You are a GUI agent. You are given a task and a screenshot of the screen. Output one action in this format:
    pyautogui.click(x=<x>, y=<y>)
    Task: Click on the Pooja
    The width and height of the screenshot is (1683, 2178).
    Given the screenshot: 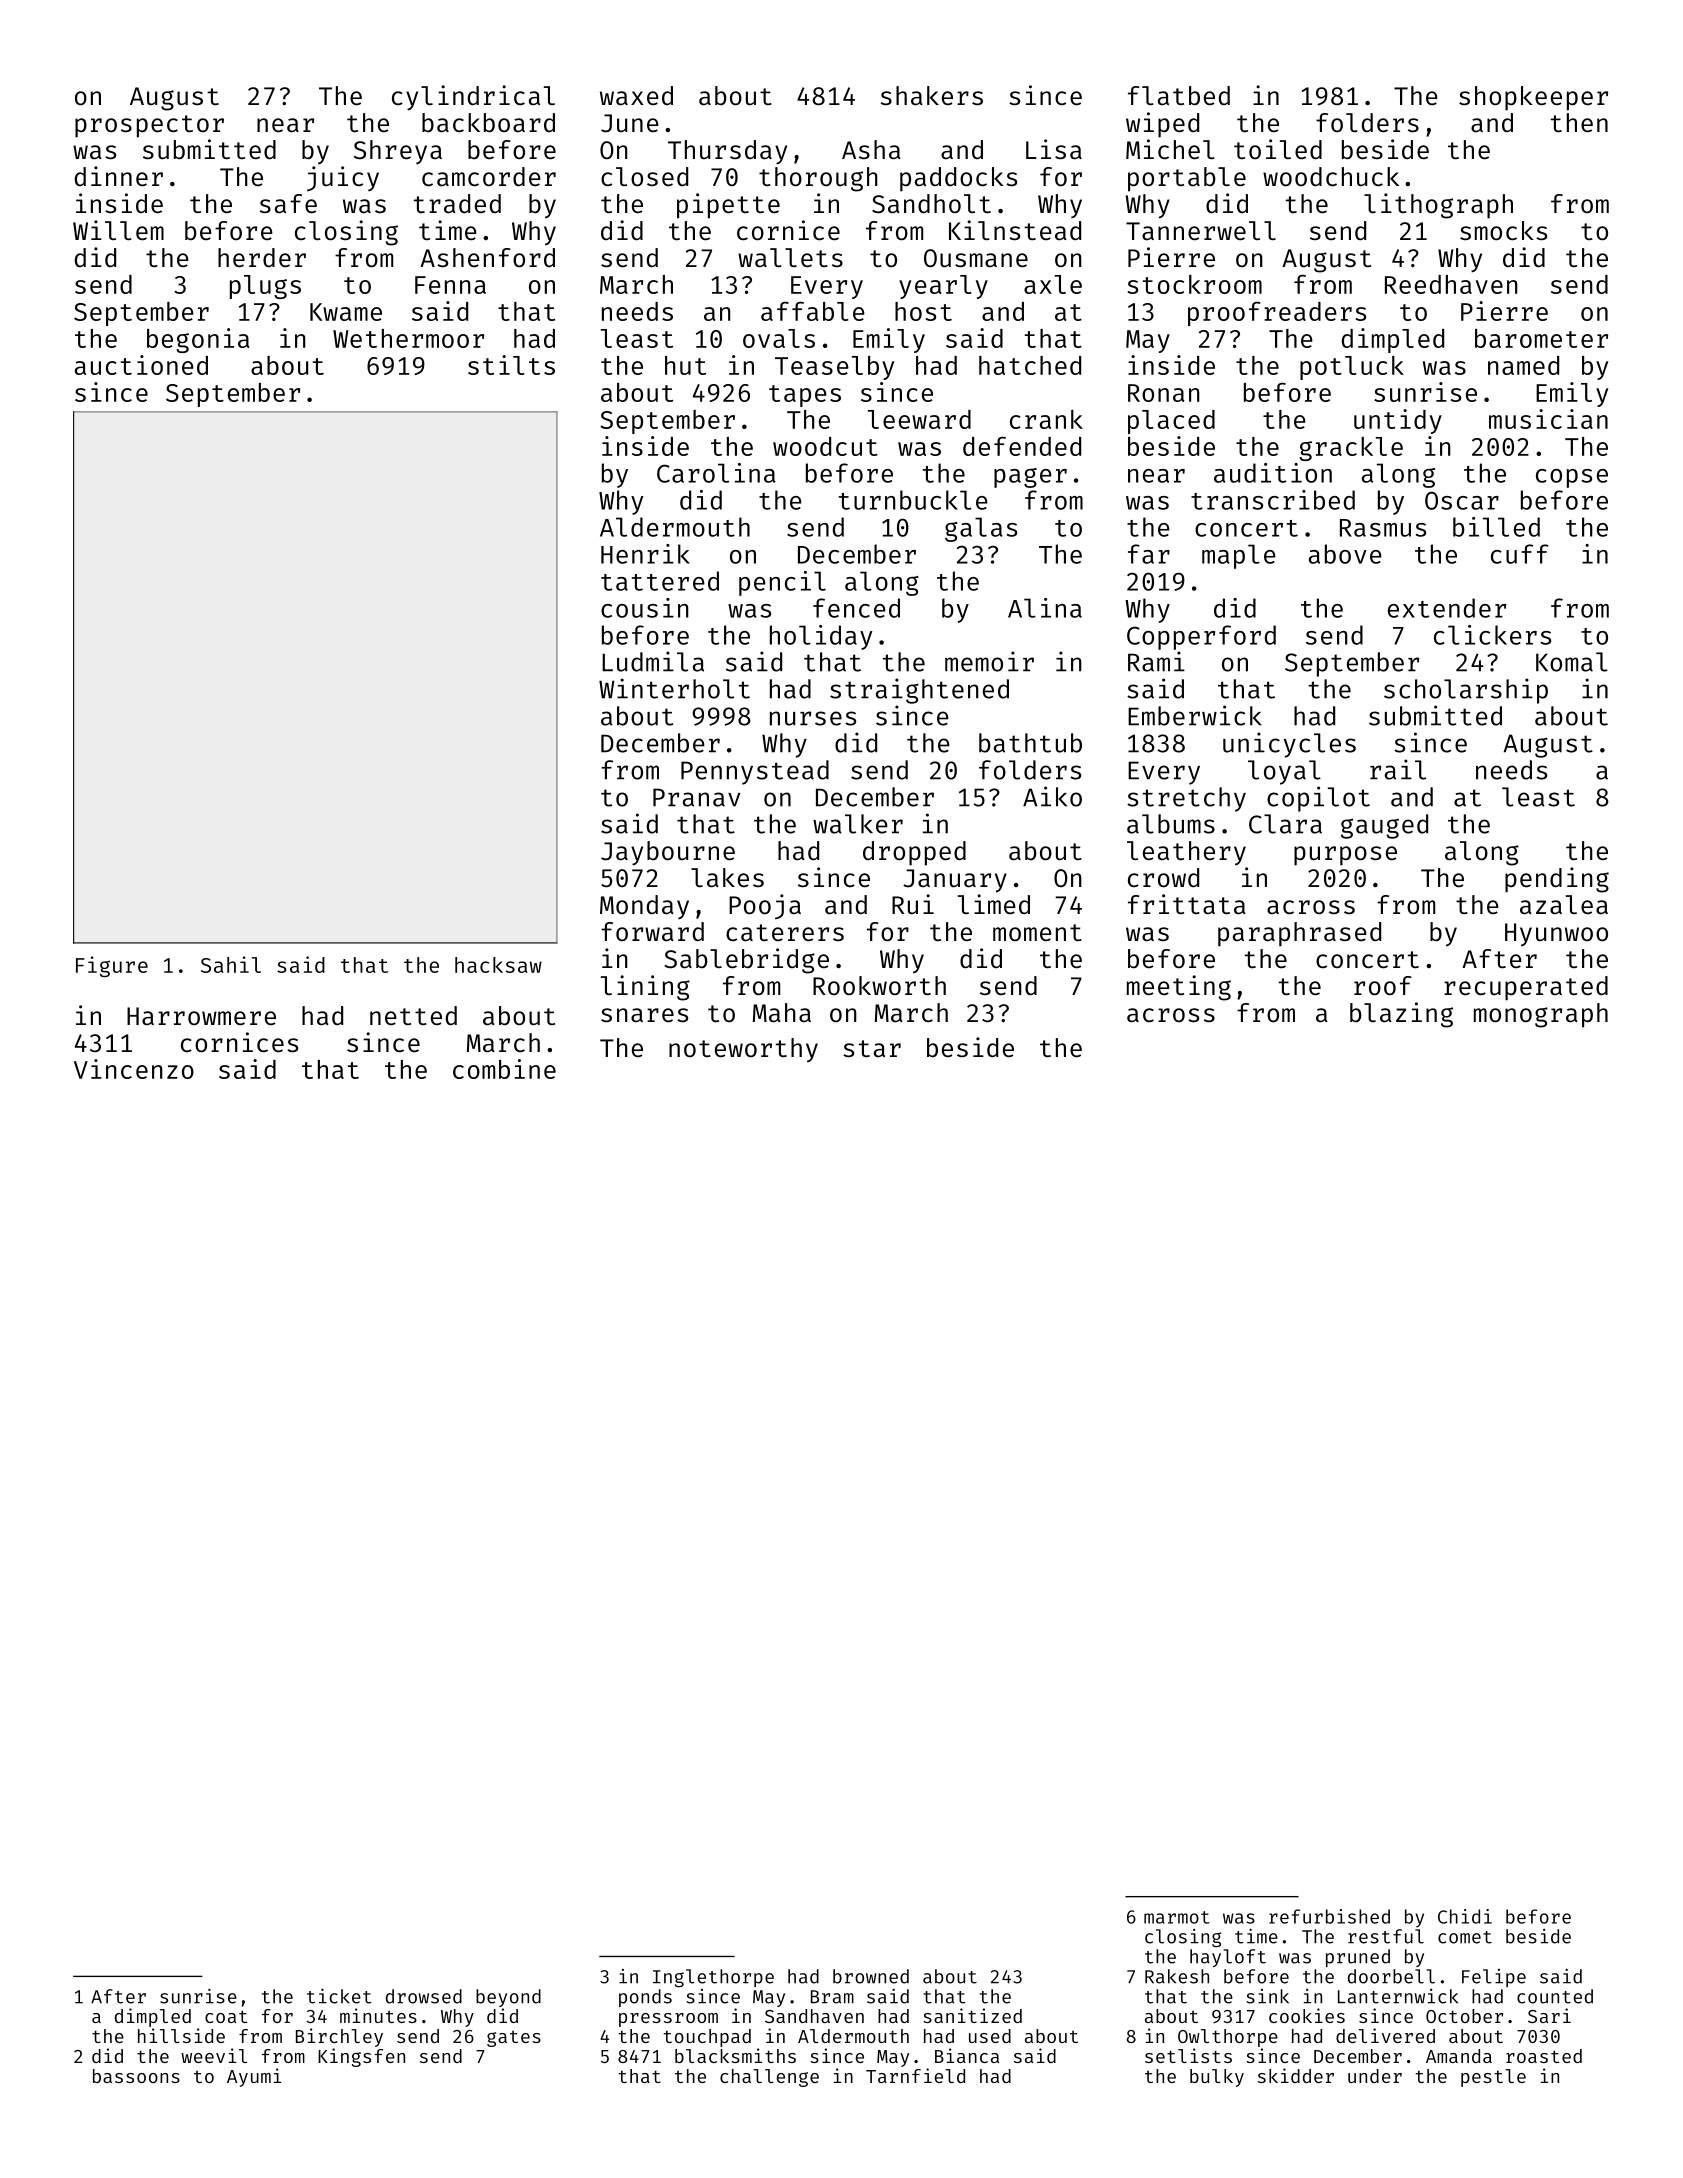 What is the action you would take?
    pyautogui.click(x=765, y=906)
